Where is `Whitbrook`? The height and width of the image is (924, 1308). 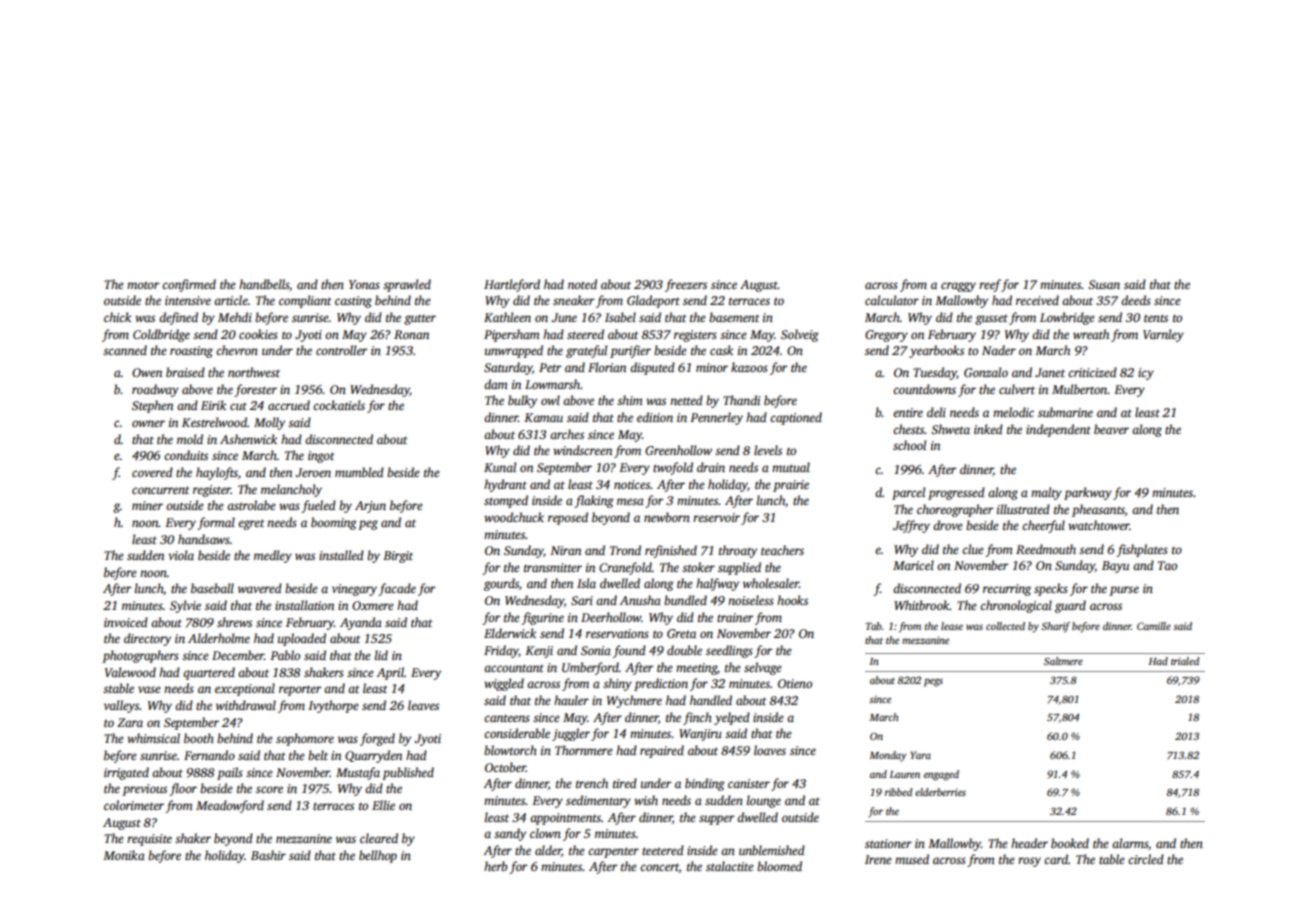 Whitbrook is located at coordinates (922, 605).
